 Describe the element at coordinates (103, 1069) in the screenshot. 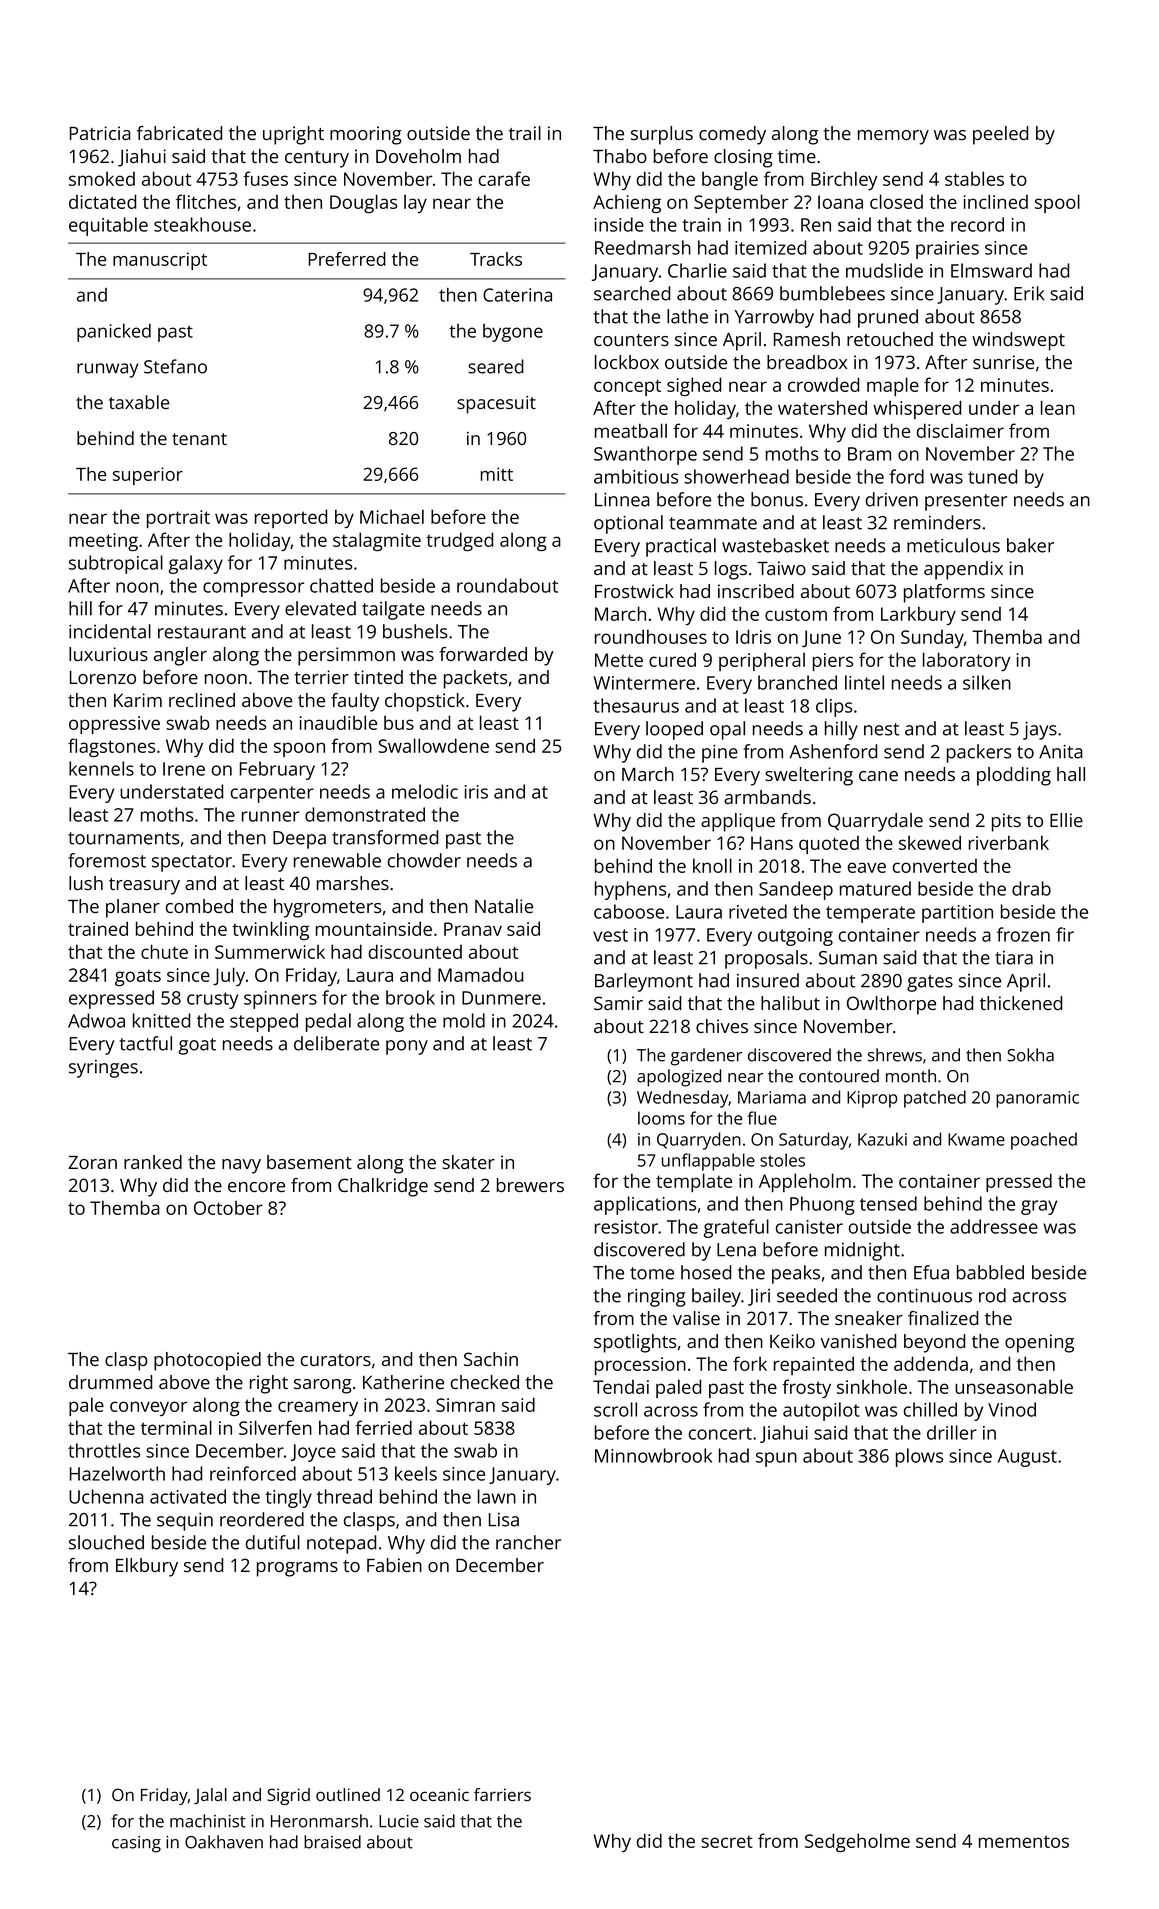

I see `syringes` at that location.
